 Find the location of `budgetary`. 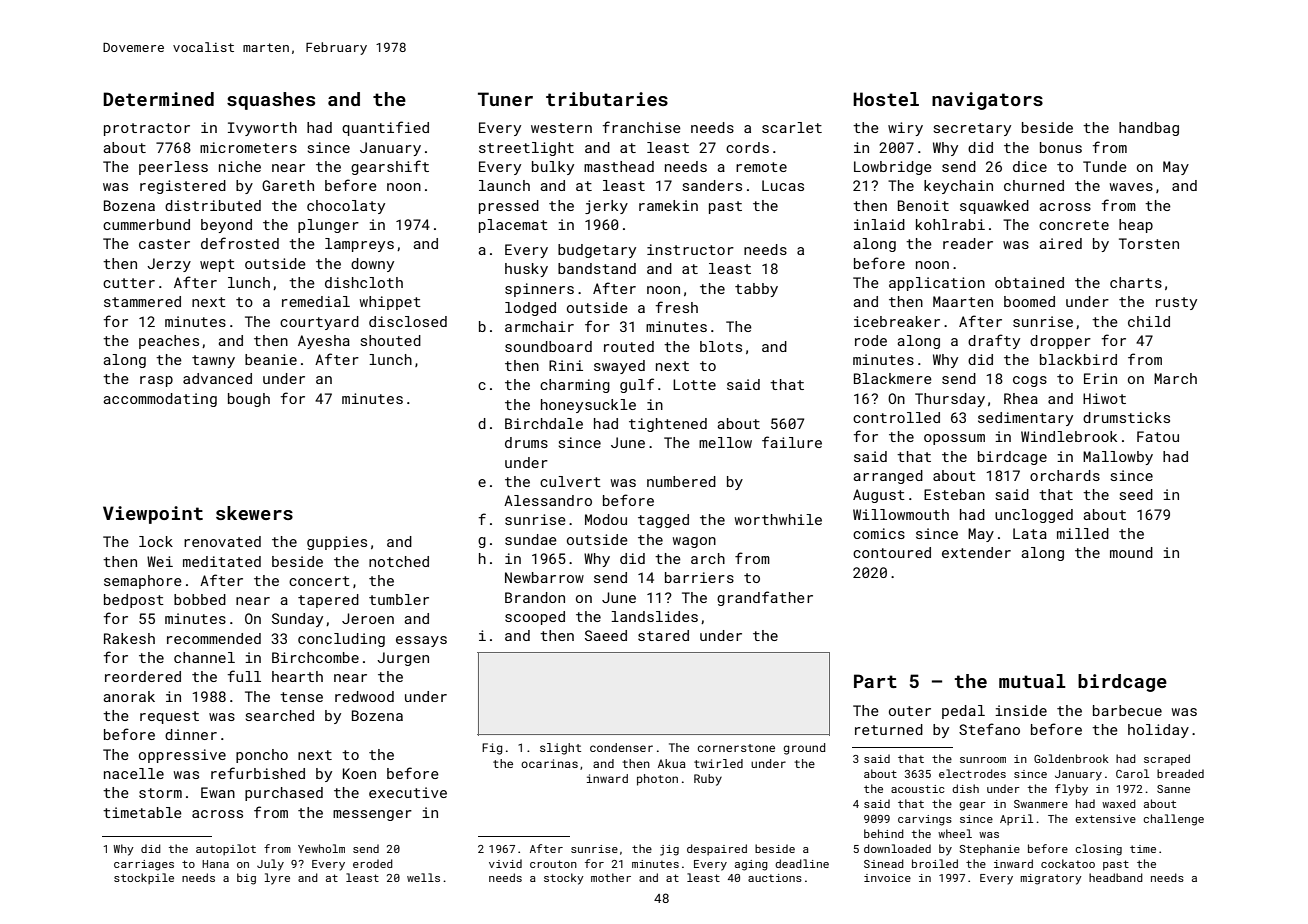

budgetary is located at coordinates (597, 251).
